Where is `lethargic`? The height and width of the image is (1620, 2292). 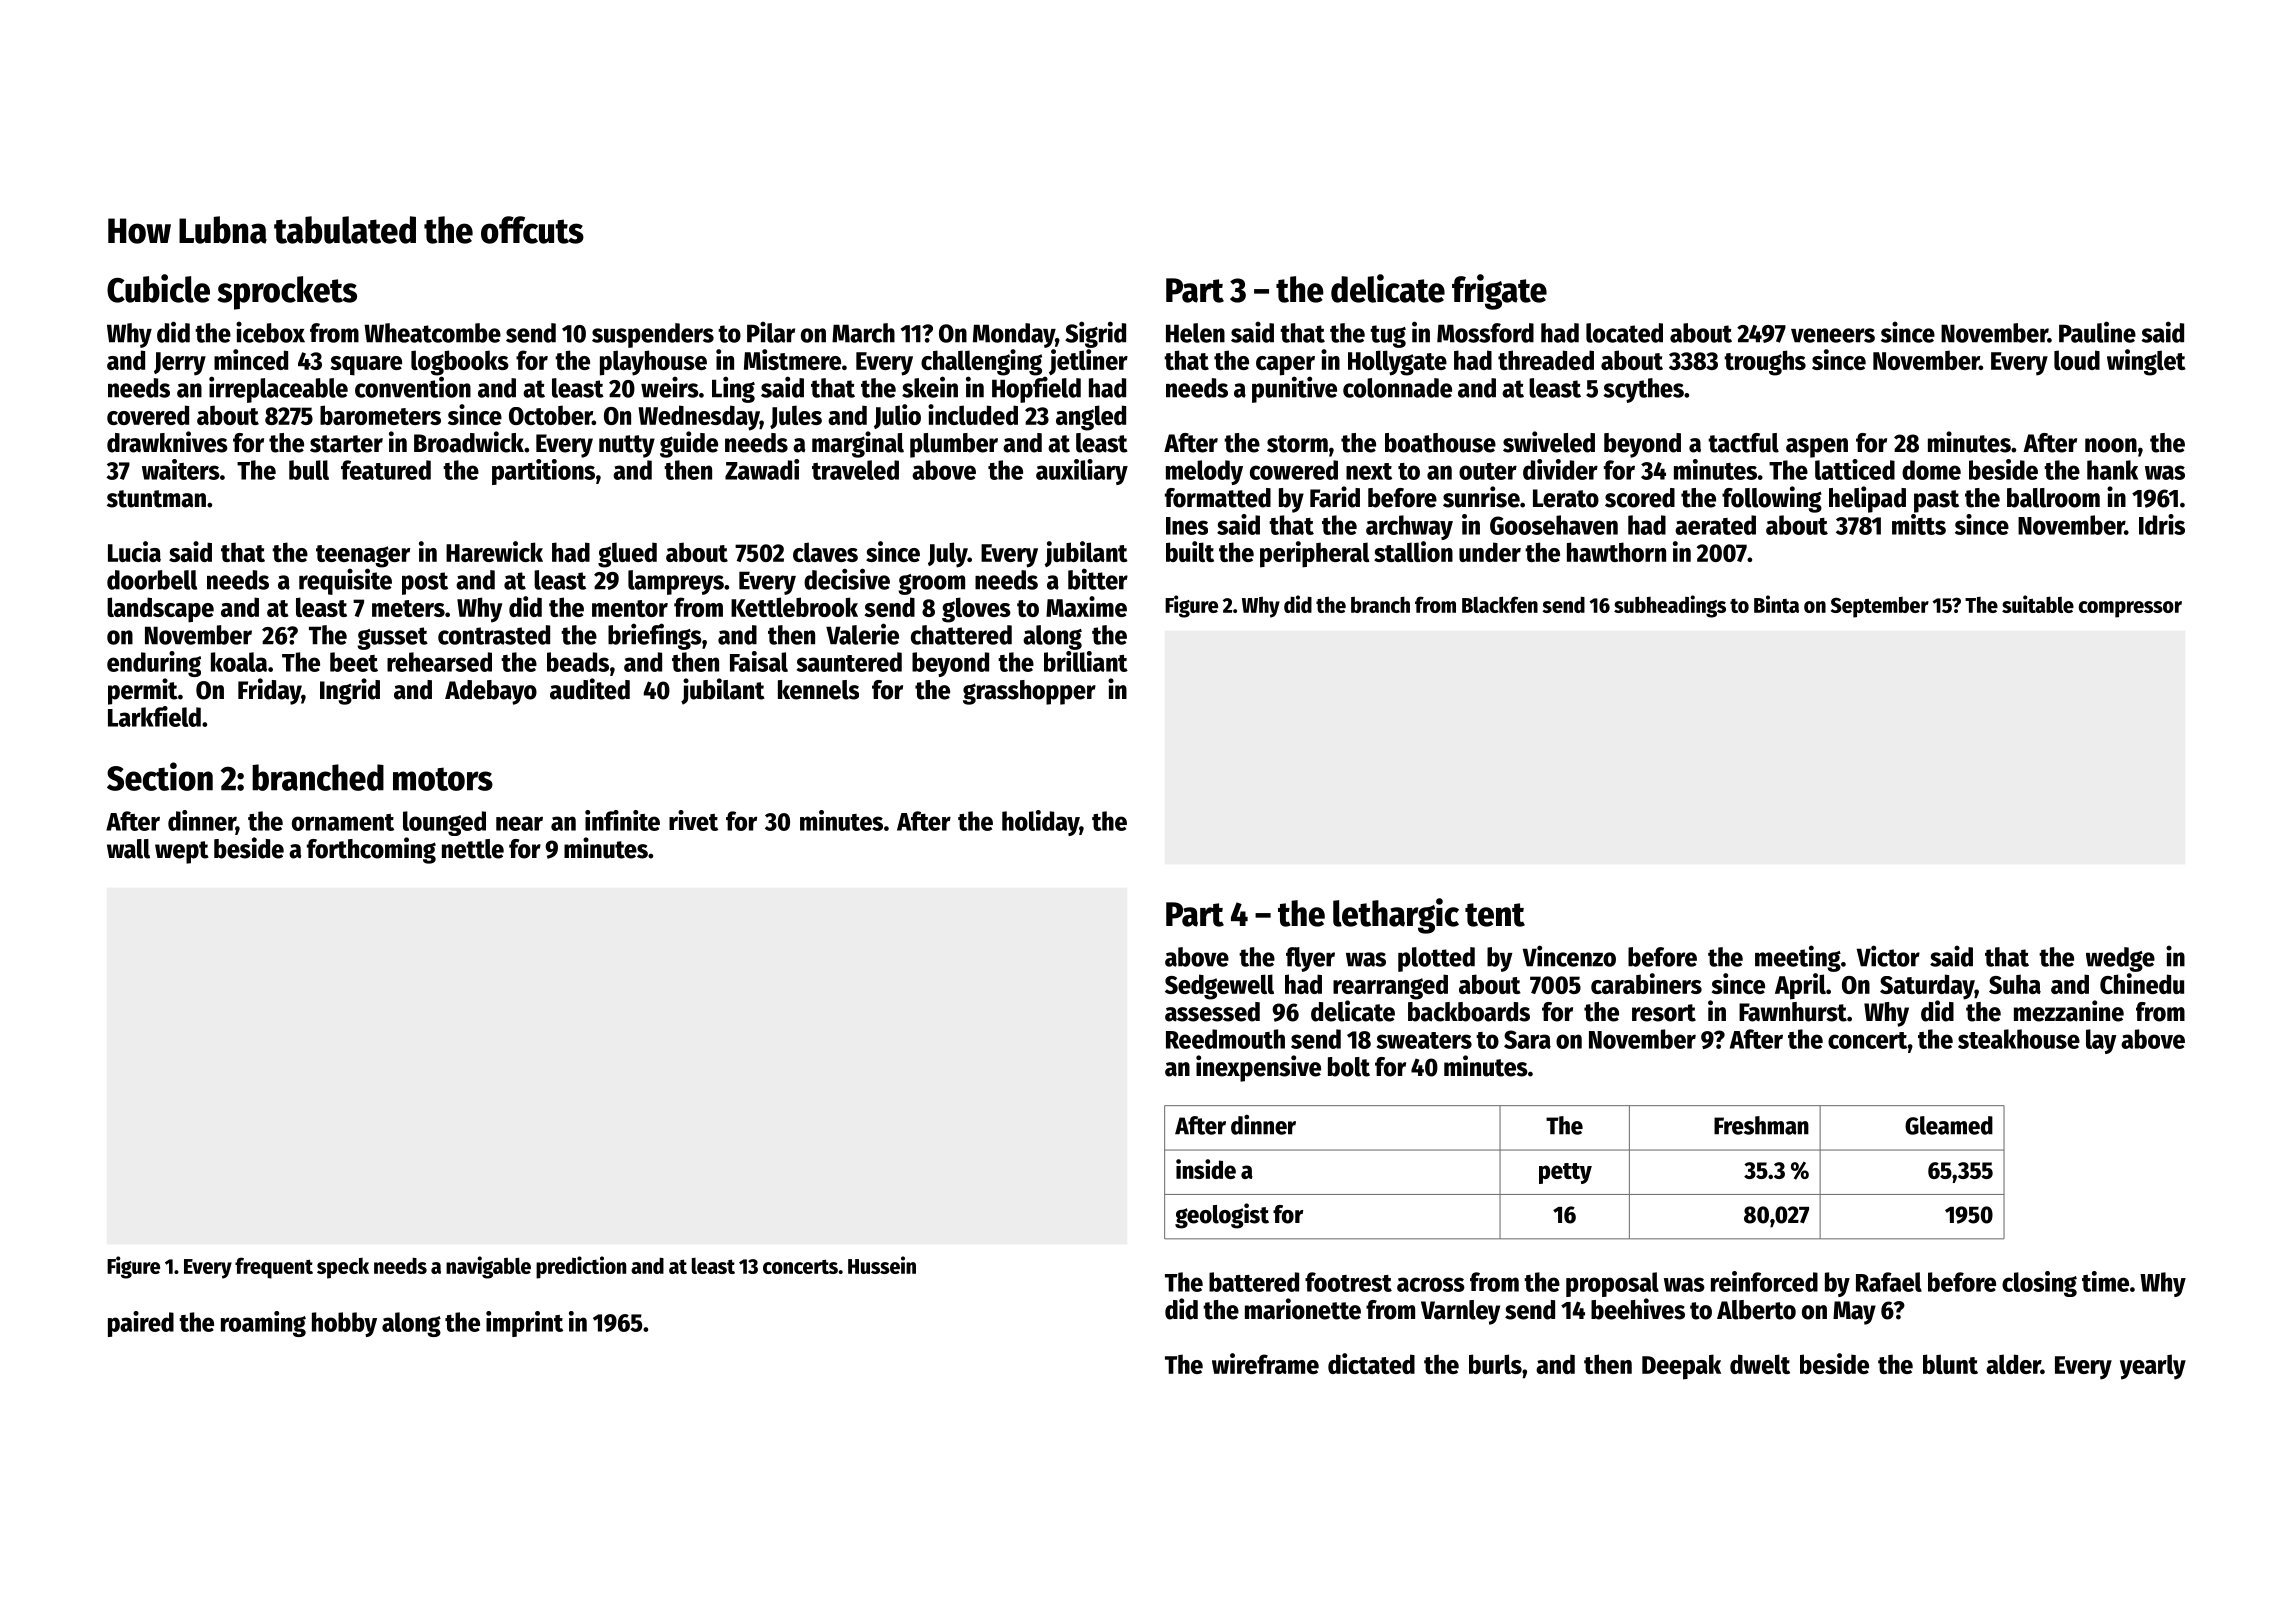 lethargic is located at coordinates (1396, 916).
